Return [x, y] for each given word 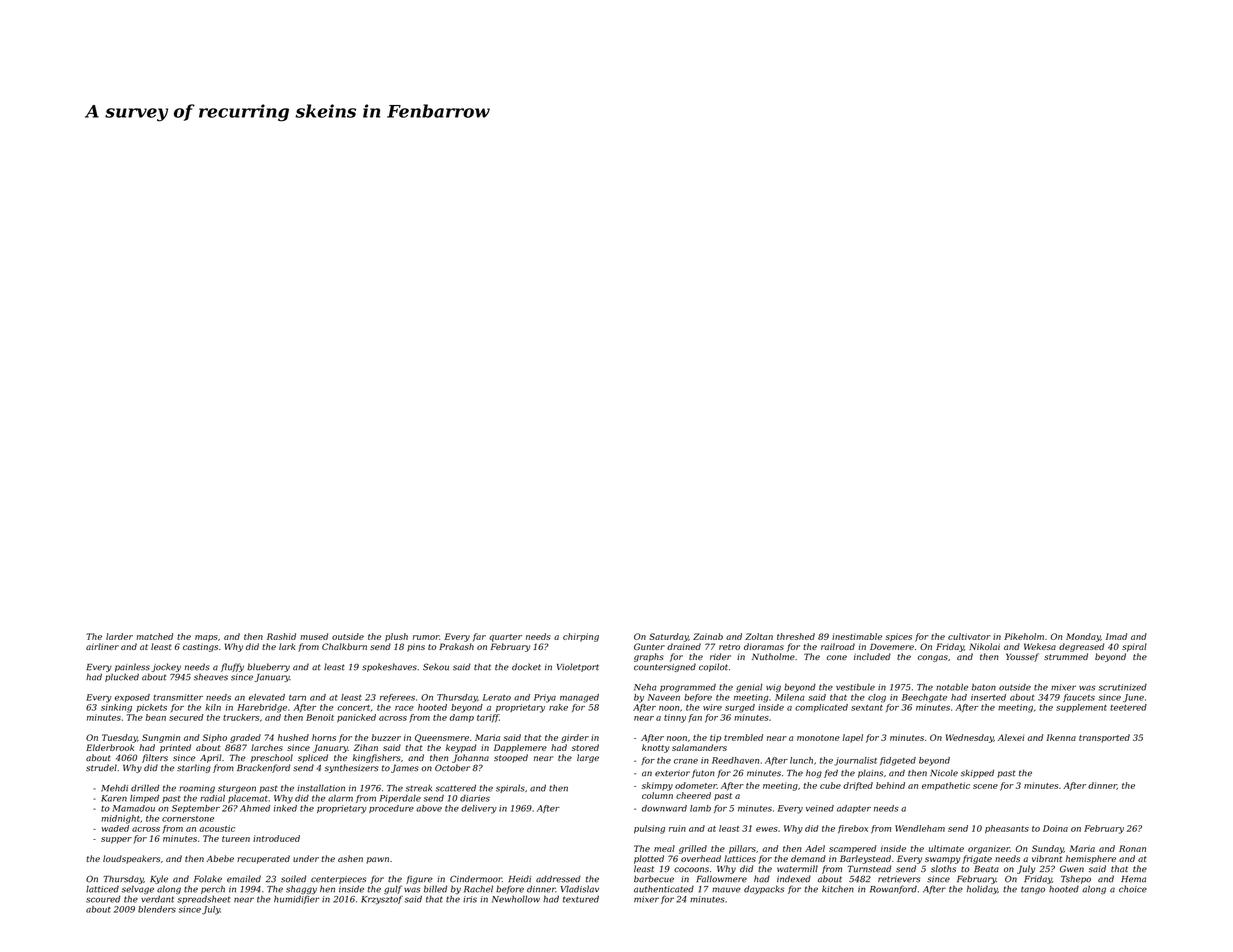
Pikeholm [1024, 636]
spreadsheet [203, 900]
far [479, 637]
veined [820, 808]
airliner [102, 646]
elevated [267, 697]
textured [581, 899]
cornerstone [188, 819]
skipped [977, 774]
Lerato [497, 697]
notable [952, 687]
